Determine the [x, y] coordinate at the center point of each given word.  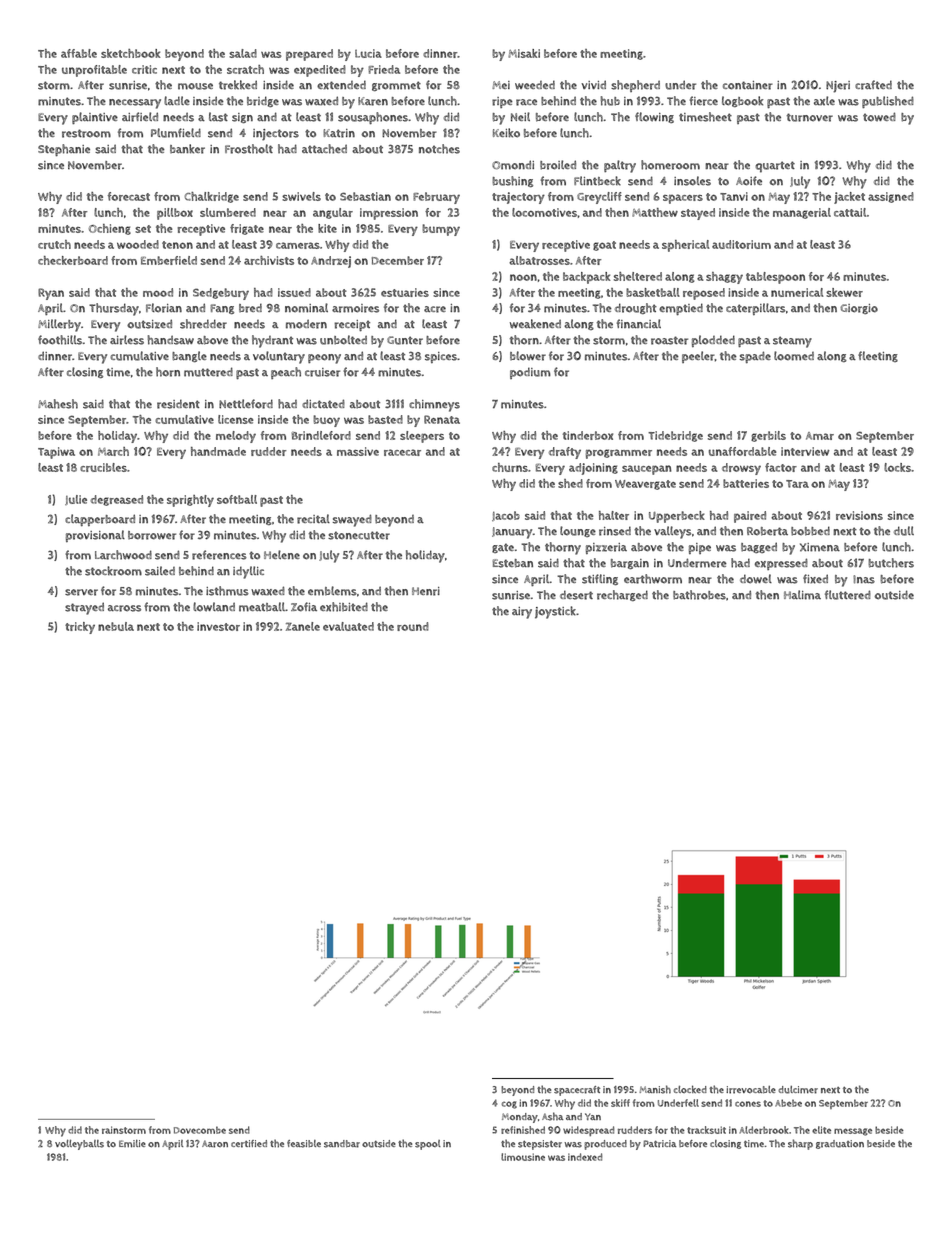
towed [879, 117]
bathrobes [699, 595]
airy [522, 613]
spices [441, 357]
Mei [501, 85]
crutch [54, 244]
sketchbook [130, 53]
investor [218, 626]
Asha [552, 1116]
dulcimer [798, 1090]
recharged [622, 595]
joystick [555, 612]
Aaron [215, 1144]
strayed [84, 608]
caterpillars [755, 309]
